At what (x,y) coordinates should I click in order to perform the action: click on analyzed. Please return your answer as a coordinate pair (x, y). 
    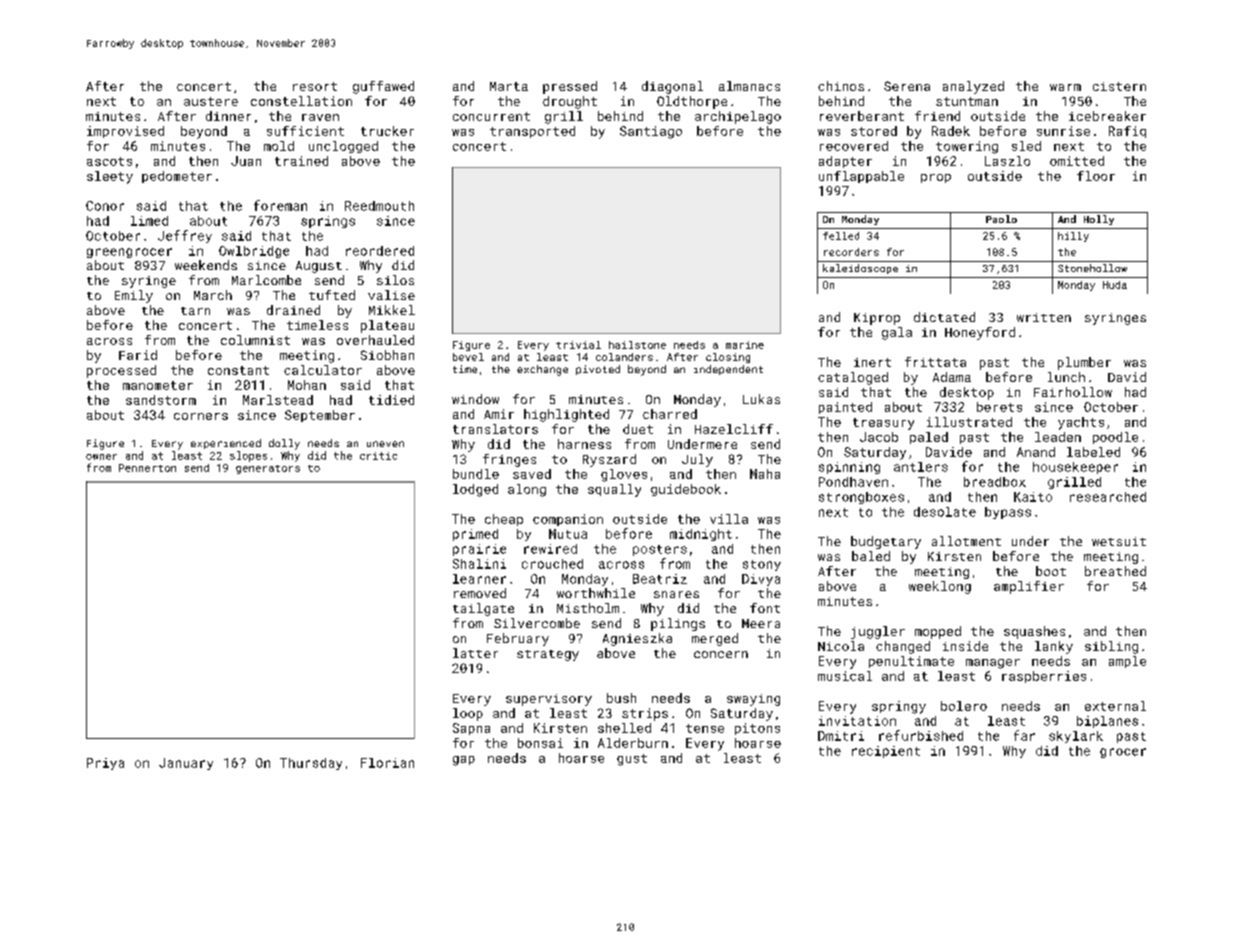
    Looking at the image, I should click on (973, 87).
